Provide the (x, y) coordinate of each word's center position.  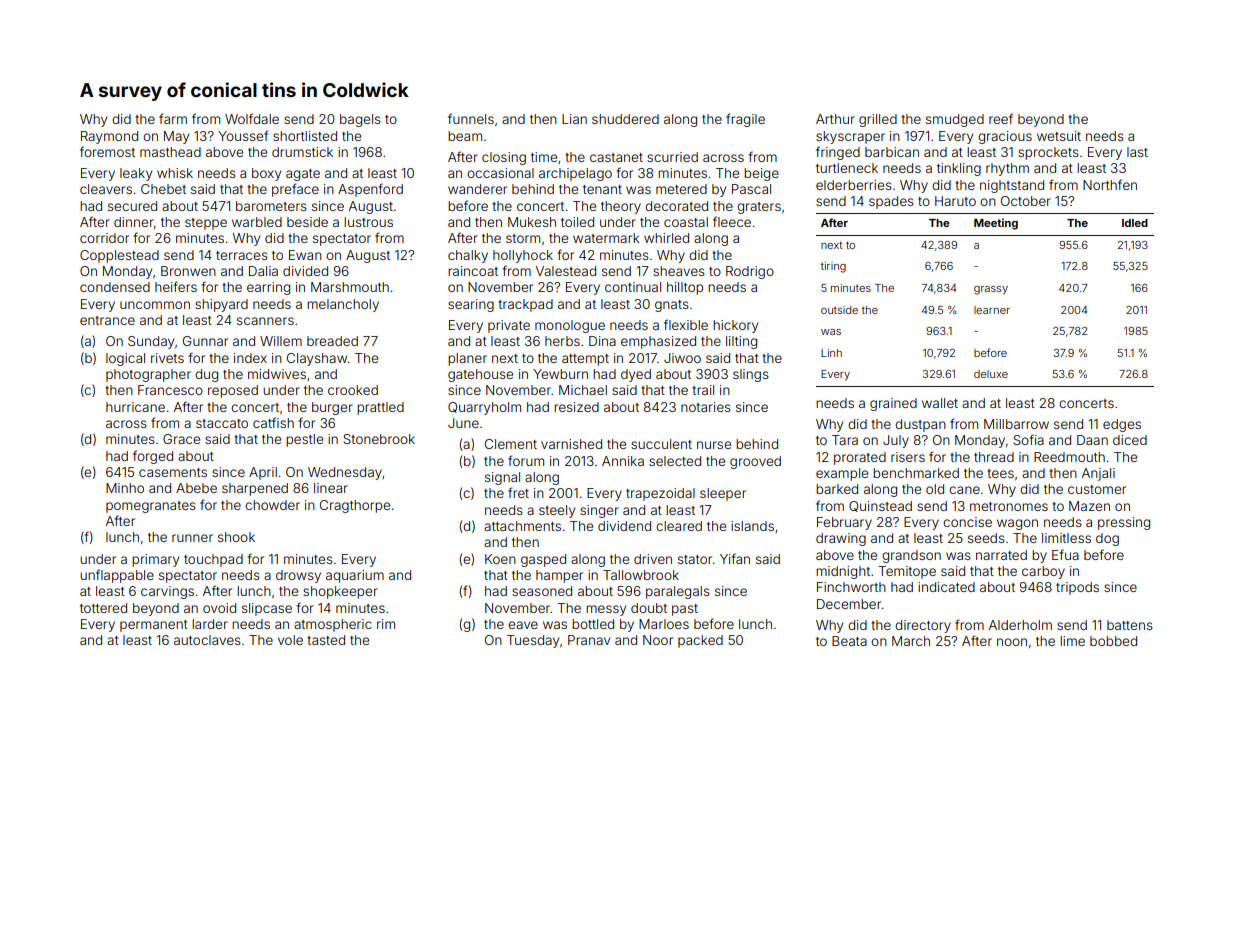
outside (839, 310)
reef (1001, 118)
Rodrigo (750, 272)
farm (173, 118)
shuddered (625, 119)
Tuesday (533, 641)
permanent (154, 626)
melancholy (343, 305)
